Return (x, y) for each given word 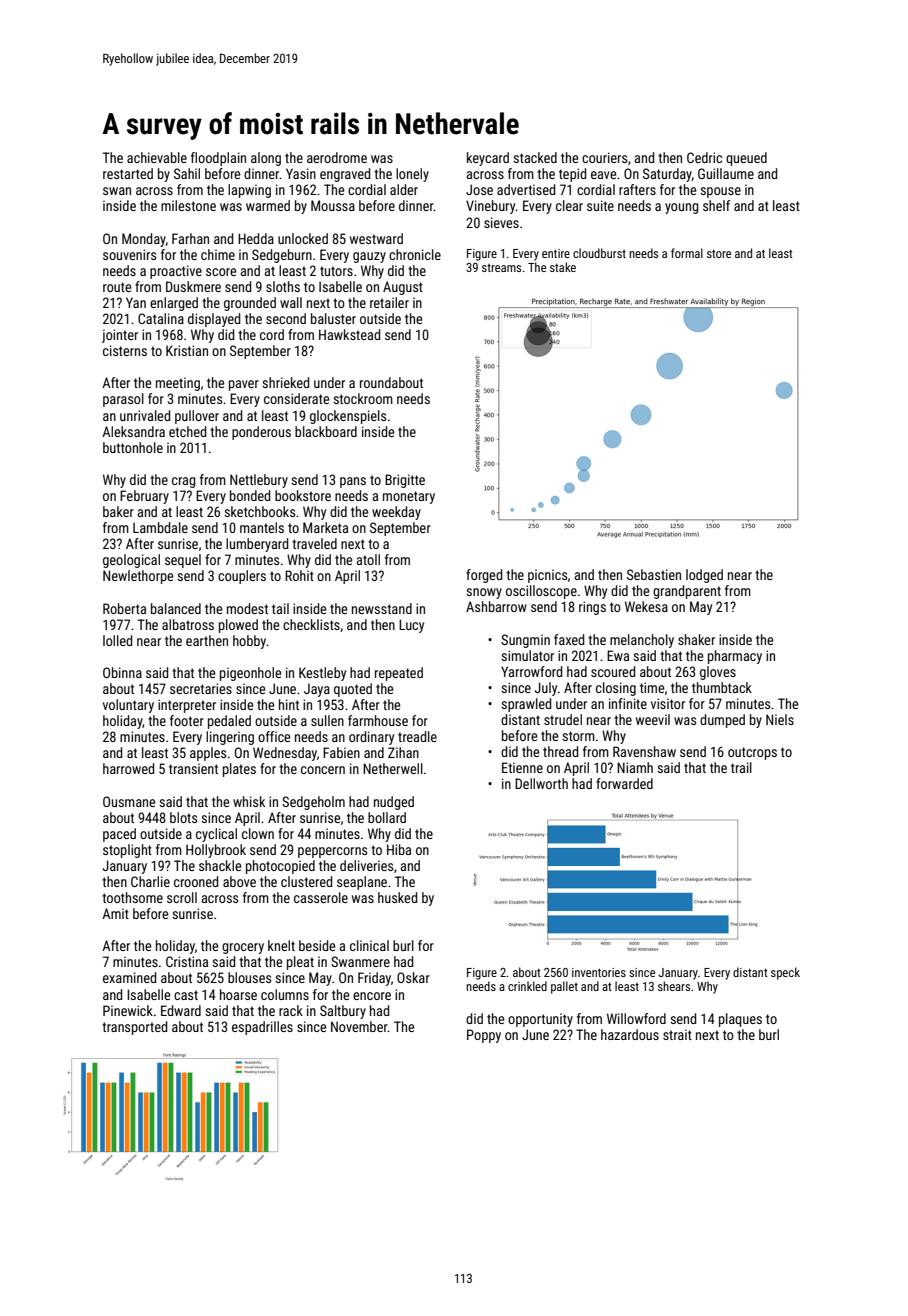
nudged (394, 803)
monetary (409, 497)
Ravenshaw (644, 751)
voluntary (128, 706)
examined (129, 977)
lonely (412, 175)
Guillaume (726, 173)
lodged (704, 576)
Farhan (190, 238)
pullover (197, 417)
